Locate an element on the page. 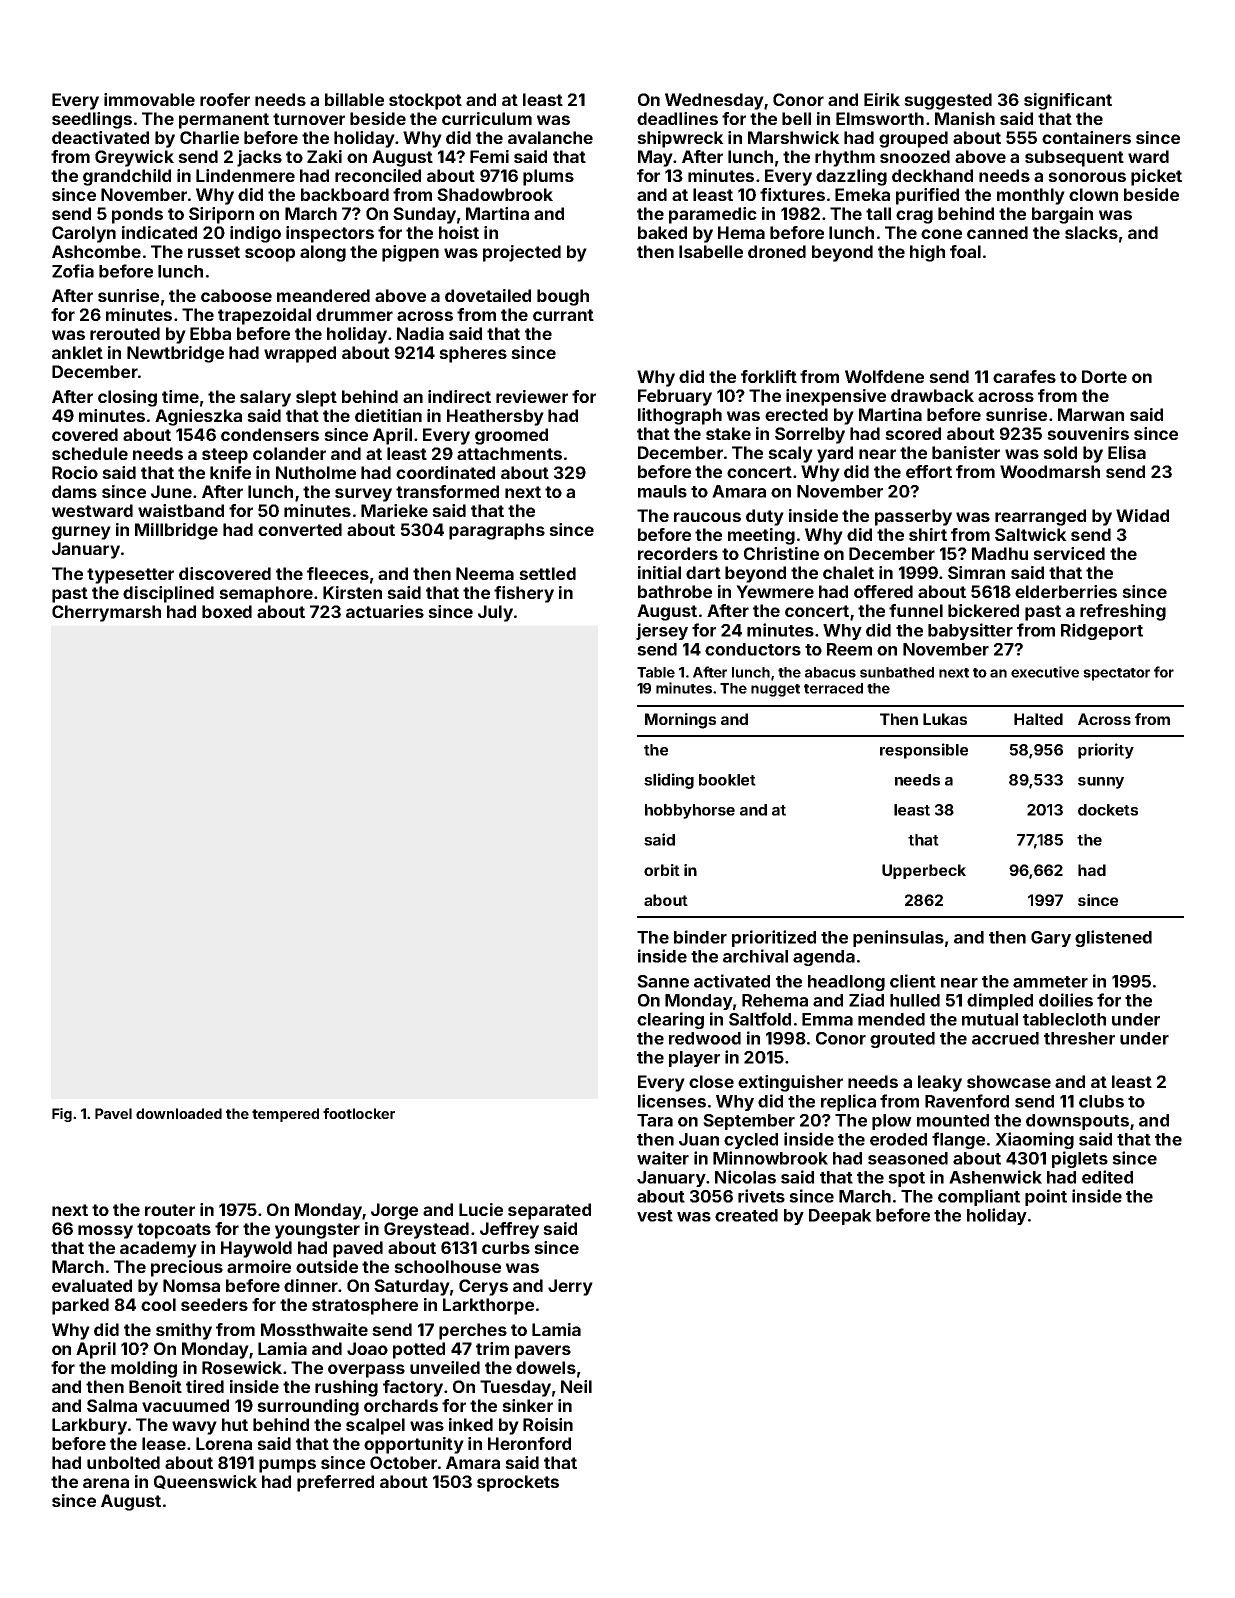 The height and width of the image is (1598, 1235). Wolfdene is located at coordinates (884, 376).
